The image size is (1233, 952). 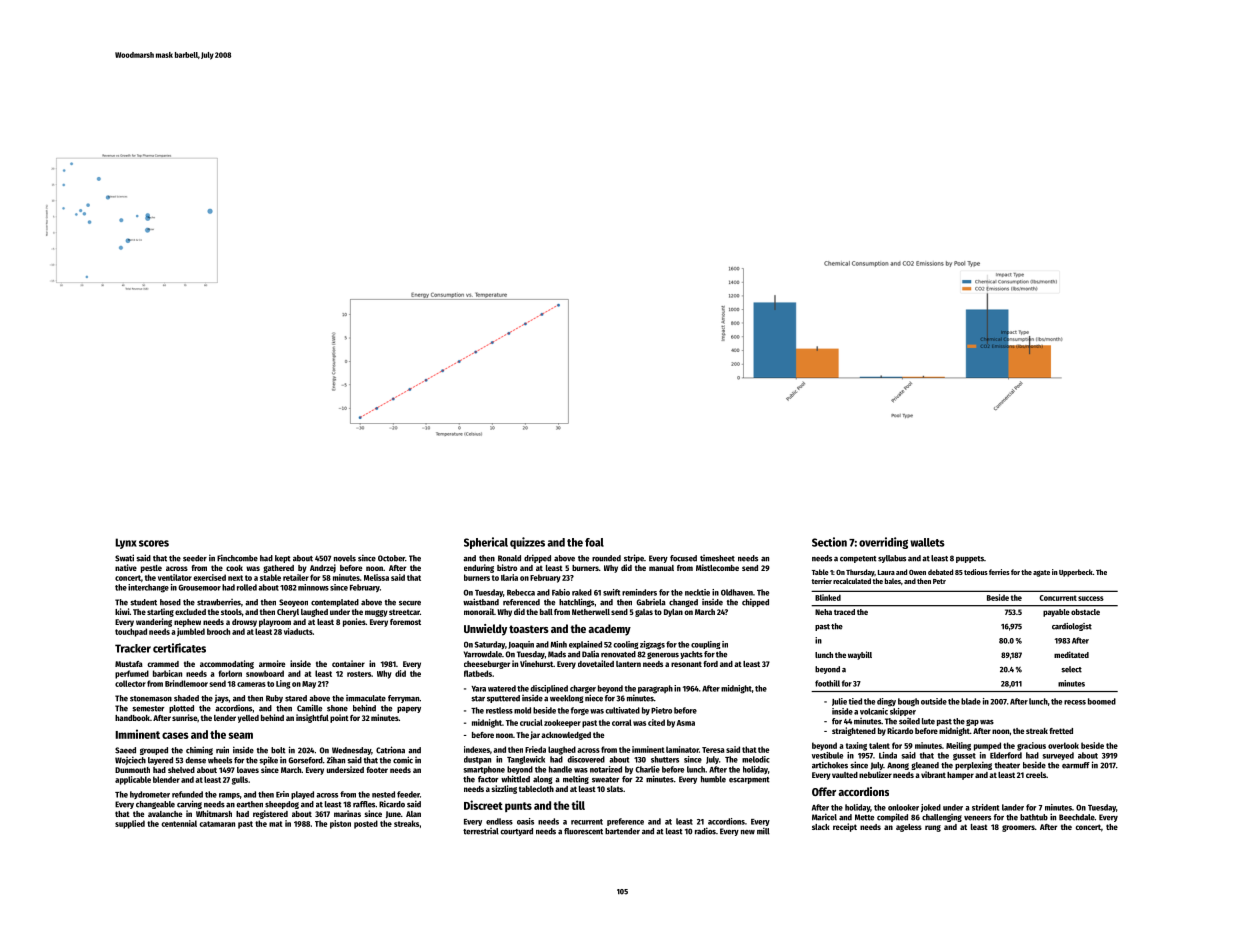 I want to click on new, so click(x=748, y=832).
